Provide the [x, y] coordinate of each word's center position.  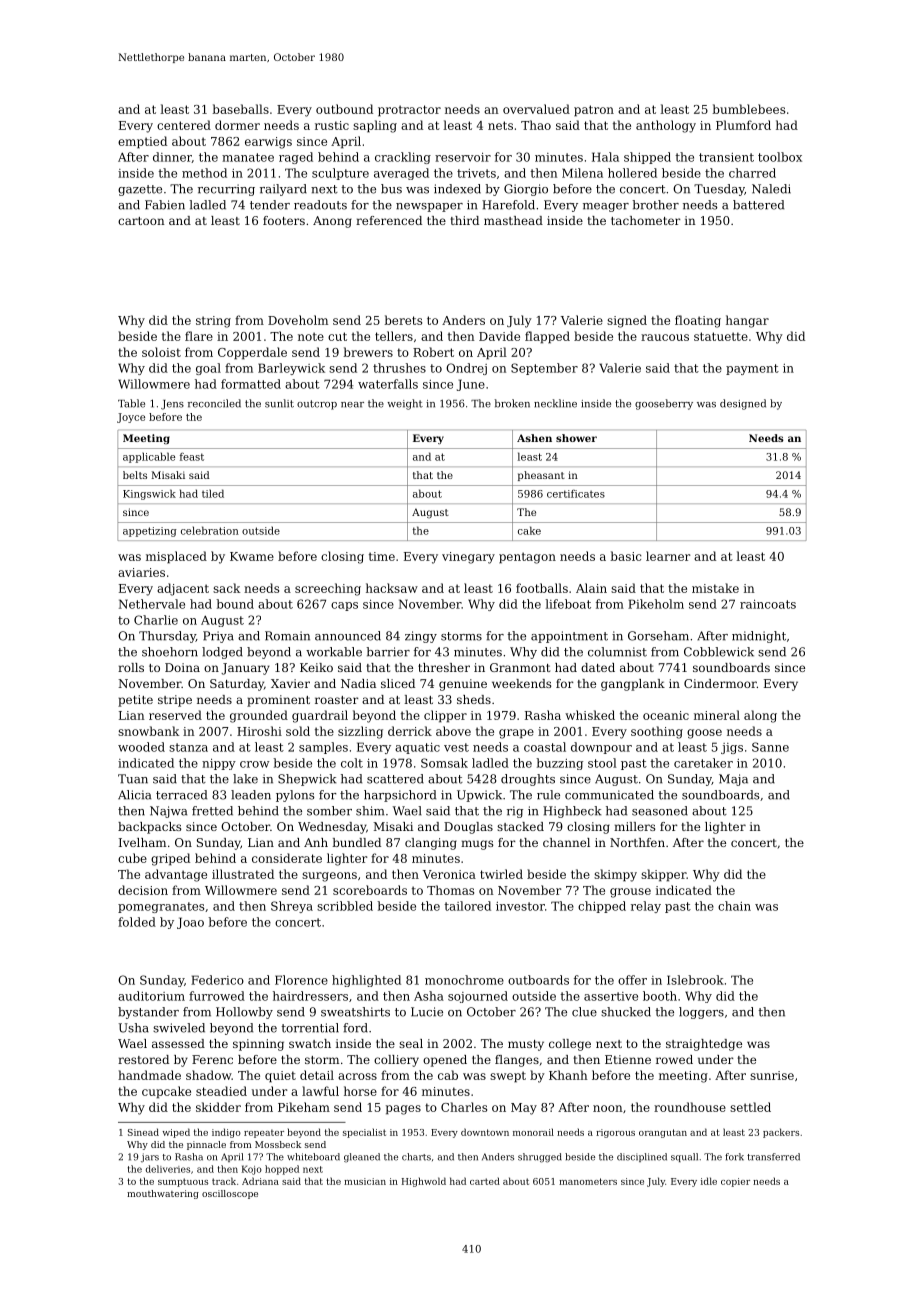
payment [752, 369]
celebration [210, 530]
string [213, 322]
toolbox [780, 157]
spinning [258, 1045]
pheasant [541, 476]
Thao [536, 125]
